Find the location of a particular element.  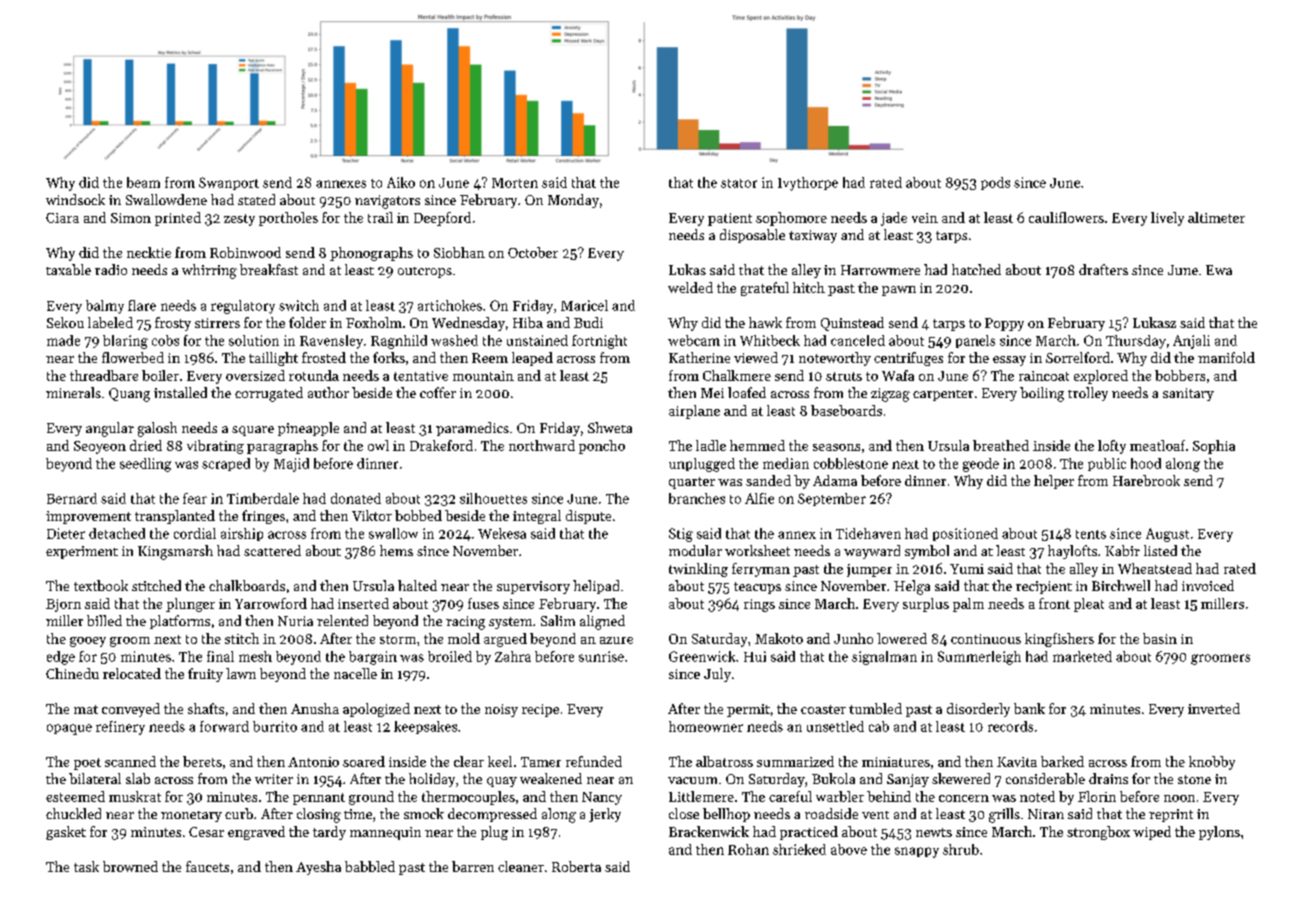

Nancy is located at coordinates (602, 798).
